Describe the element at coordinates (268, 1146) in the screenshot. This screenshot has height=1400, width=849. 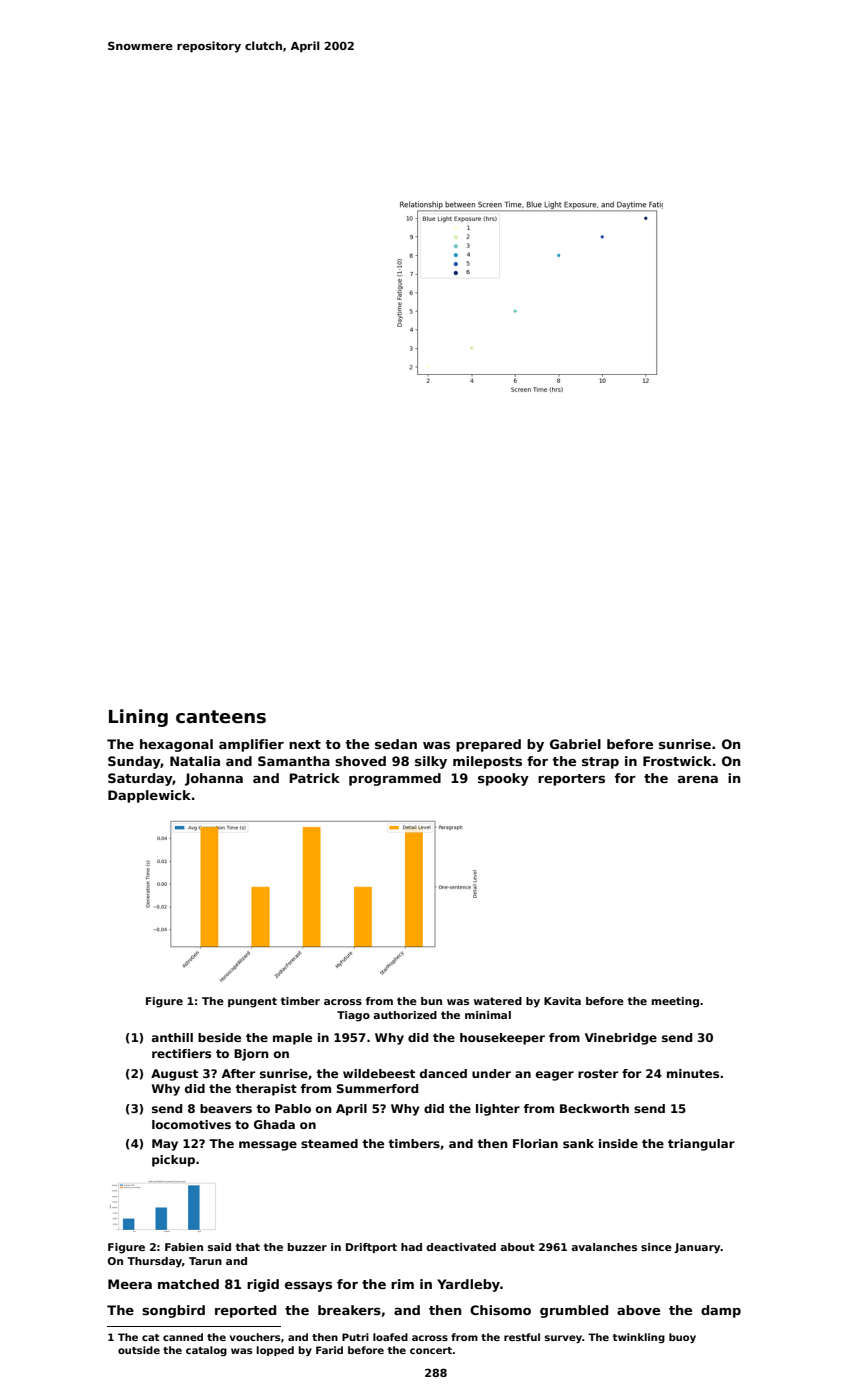
I see `message` at that location.
